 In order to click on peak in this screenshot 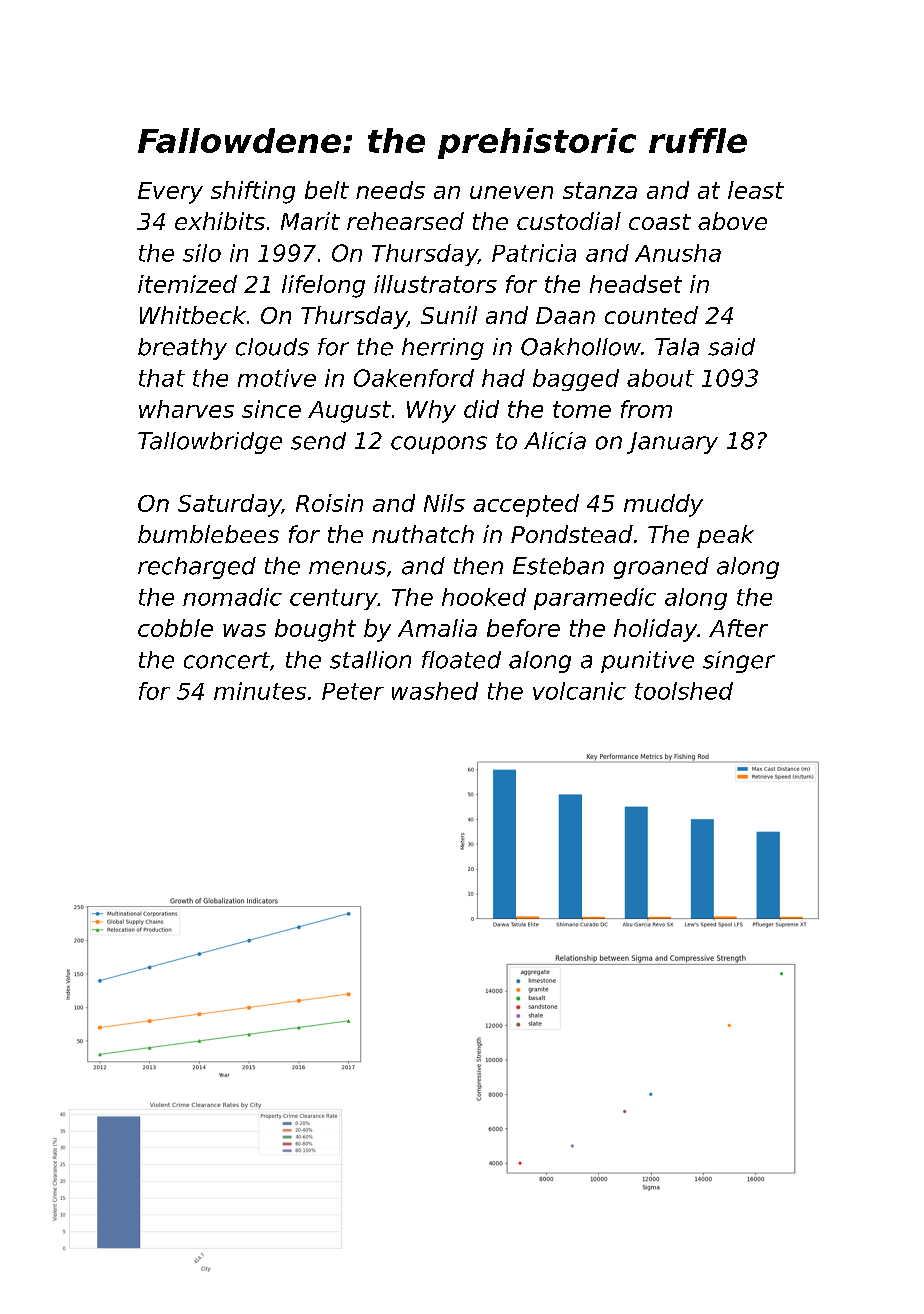, I will do `click(725, 536)`.
